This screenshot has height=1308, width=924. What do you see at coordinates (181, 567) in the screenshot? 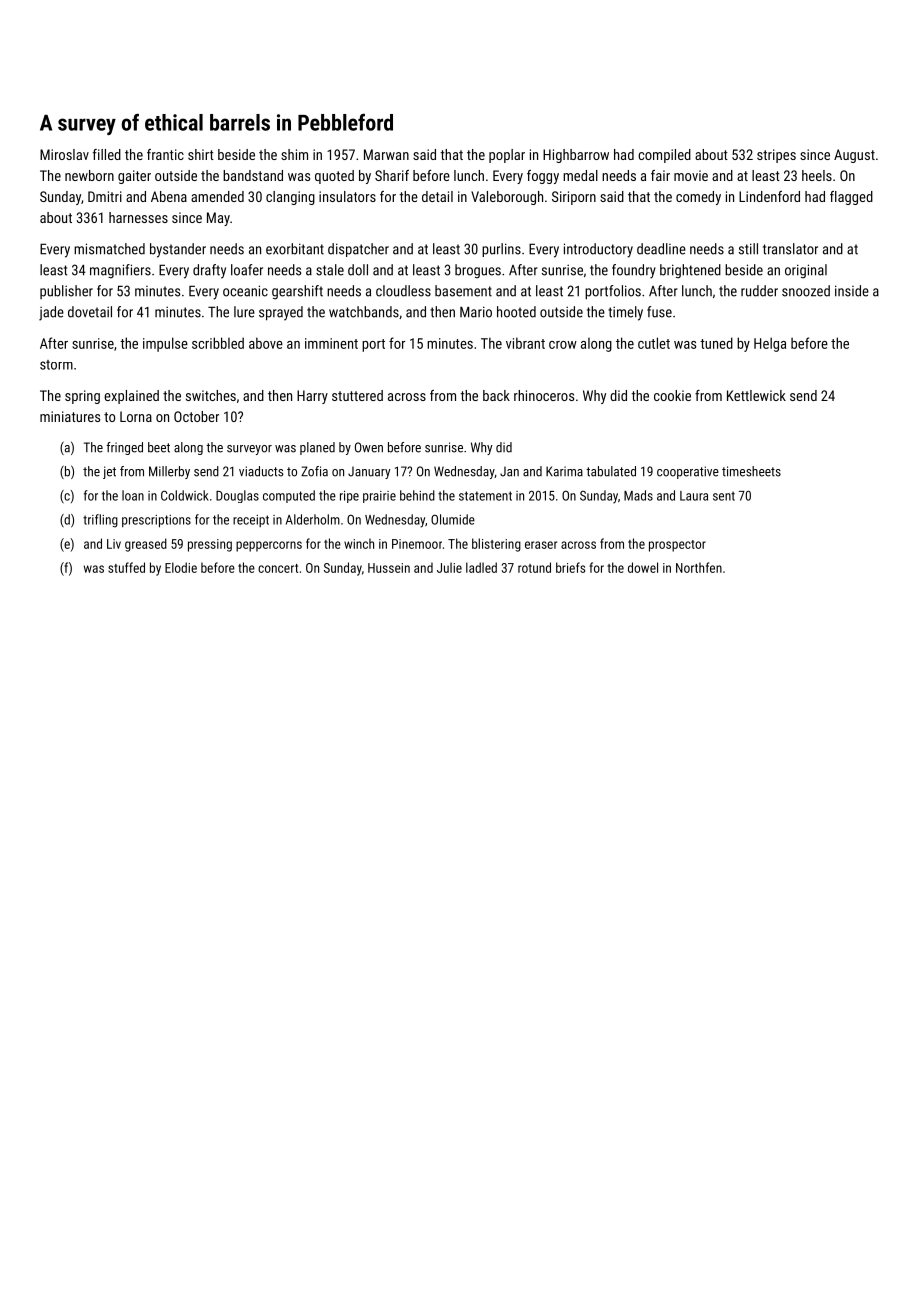
I see `Elodie` at bounding box center [181, 567].
